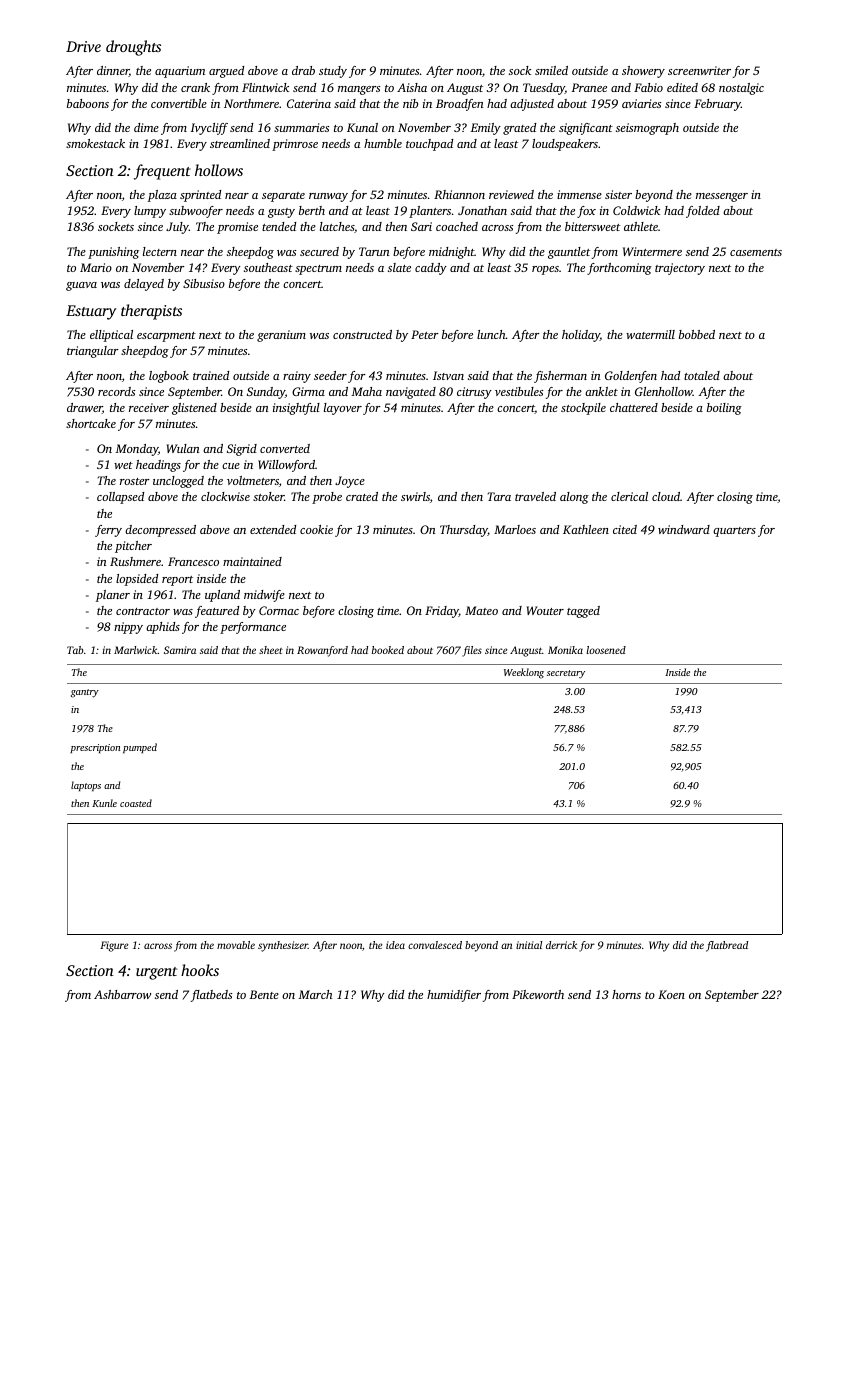 The image size is (849, 1400). I want to click on casements, so click(756, 252).
